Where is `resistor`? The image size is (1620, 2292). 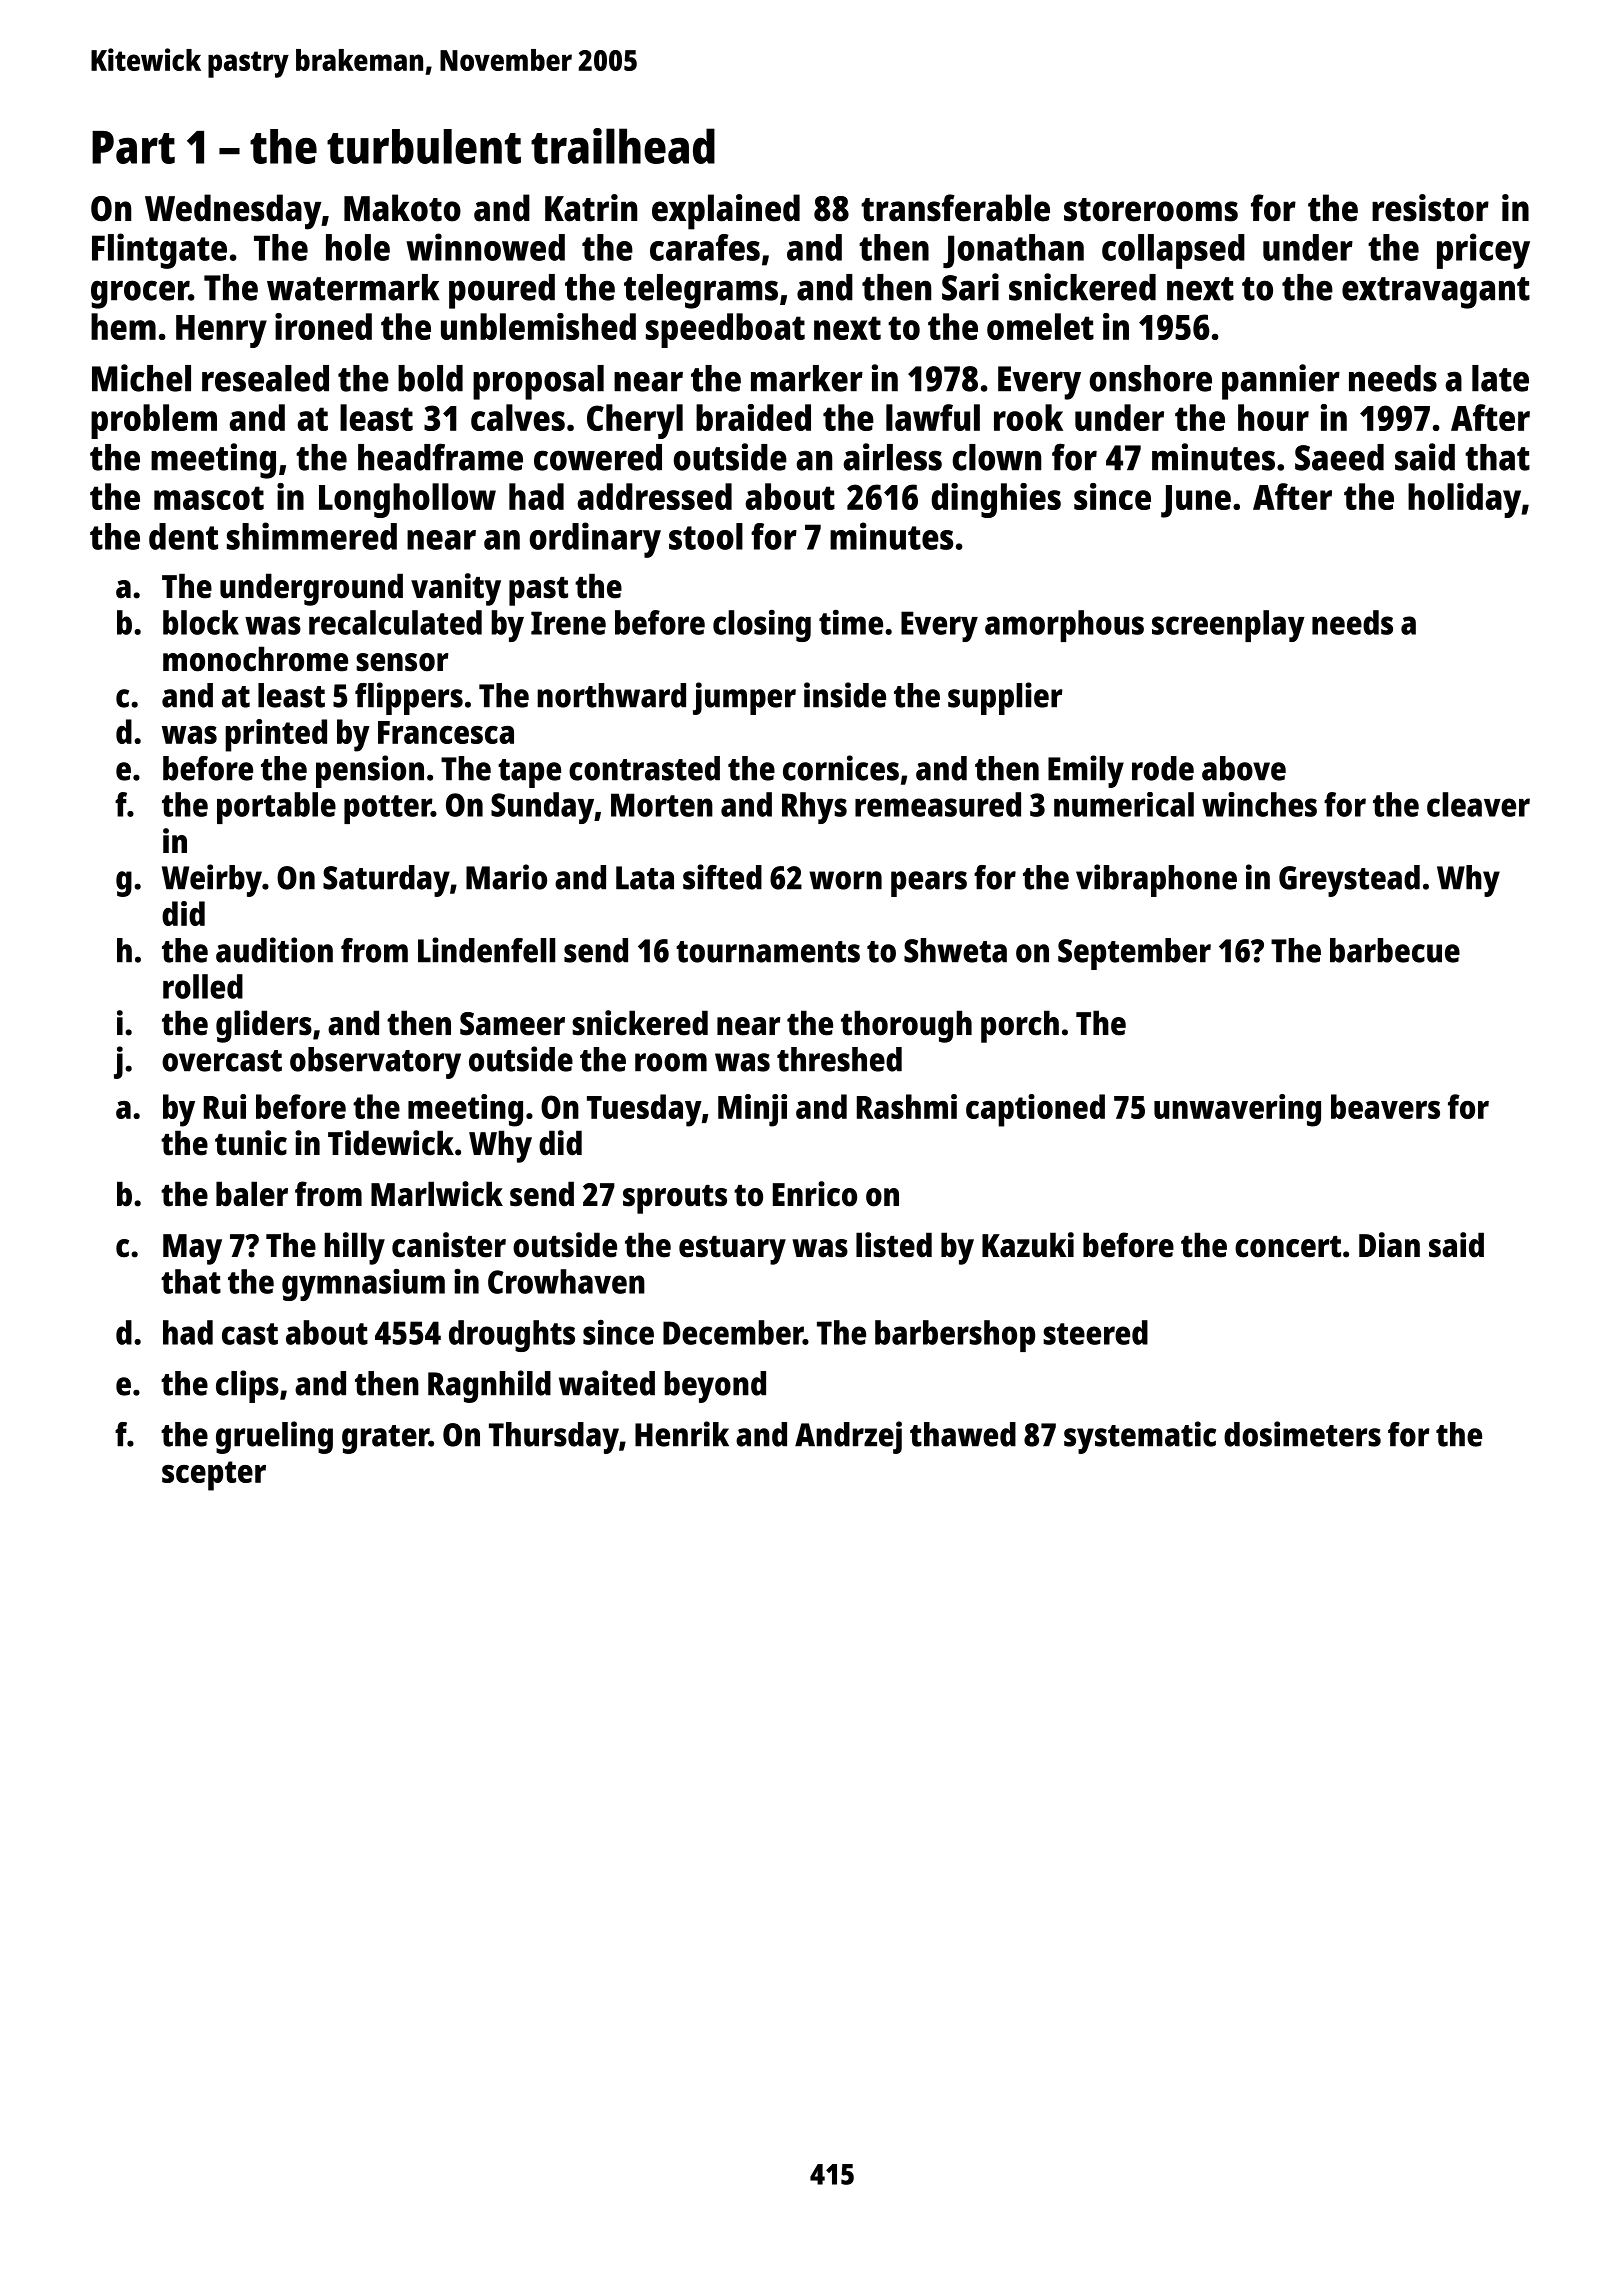
resistor is located at coordinates (1430, 208).
